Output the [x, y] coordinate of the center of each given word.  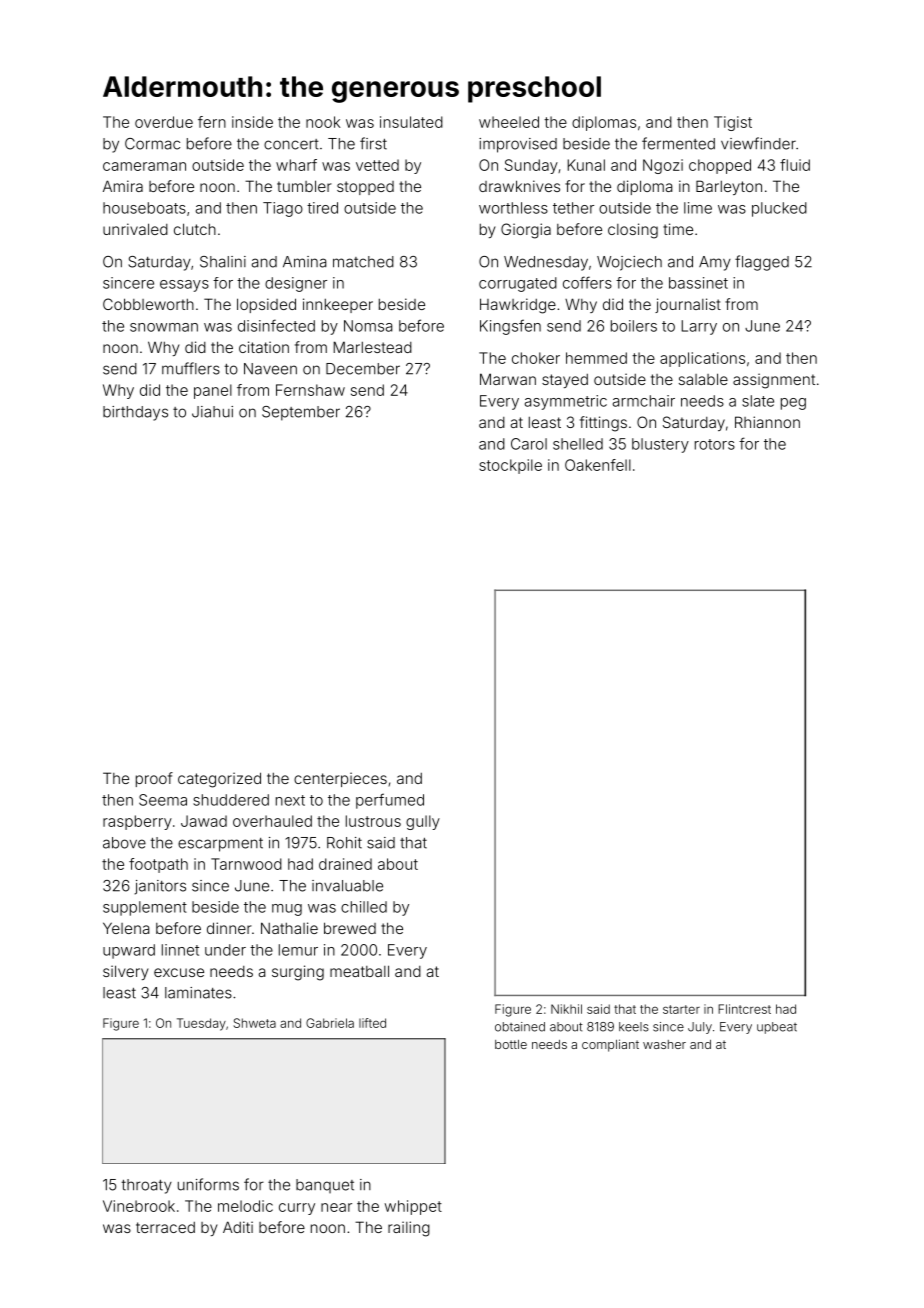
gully [423, 822]
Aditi [238, 1227]
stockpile [510, 466]
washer [664, 1044]
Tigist [733, 123]
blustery [660, 445]
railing [409, 1229]
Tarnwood [246, 864]
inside [252, 122]
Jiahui [212, 412]
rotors [715, 444]
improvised [518, 145]
